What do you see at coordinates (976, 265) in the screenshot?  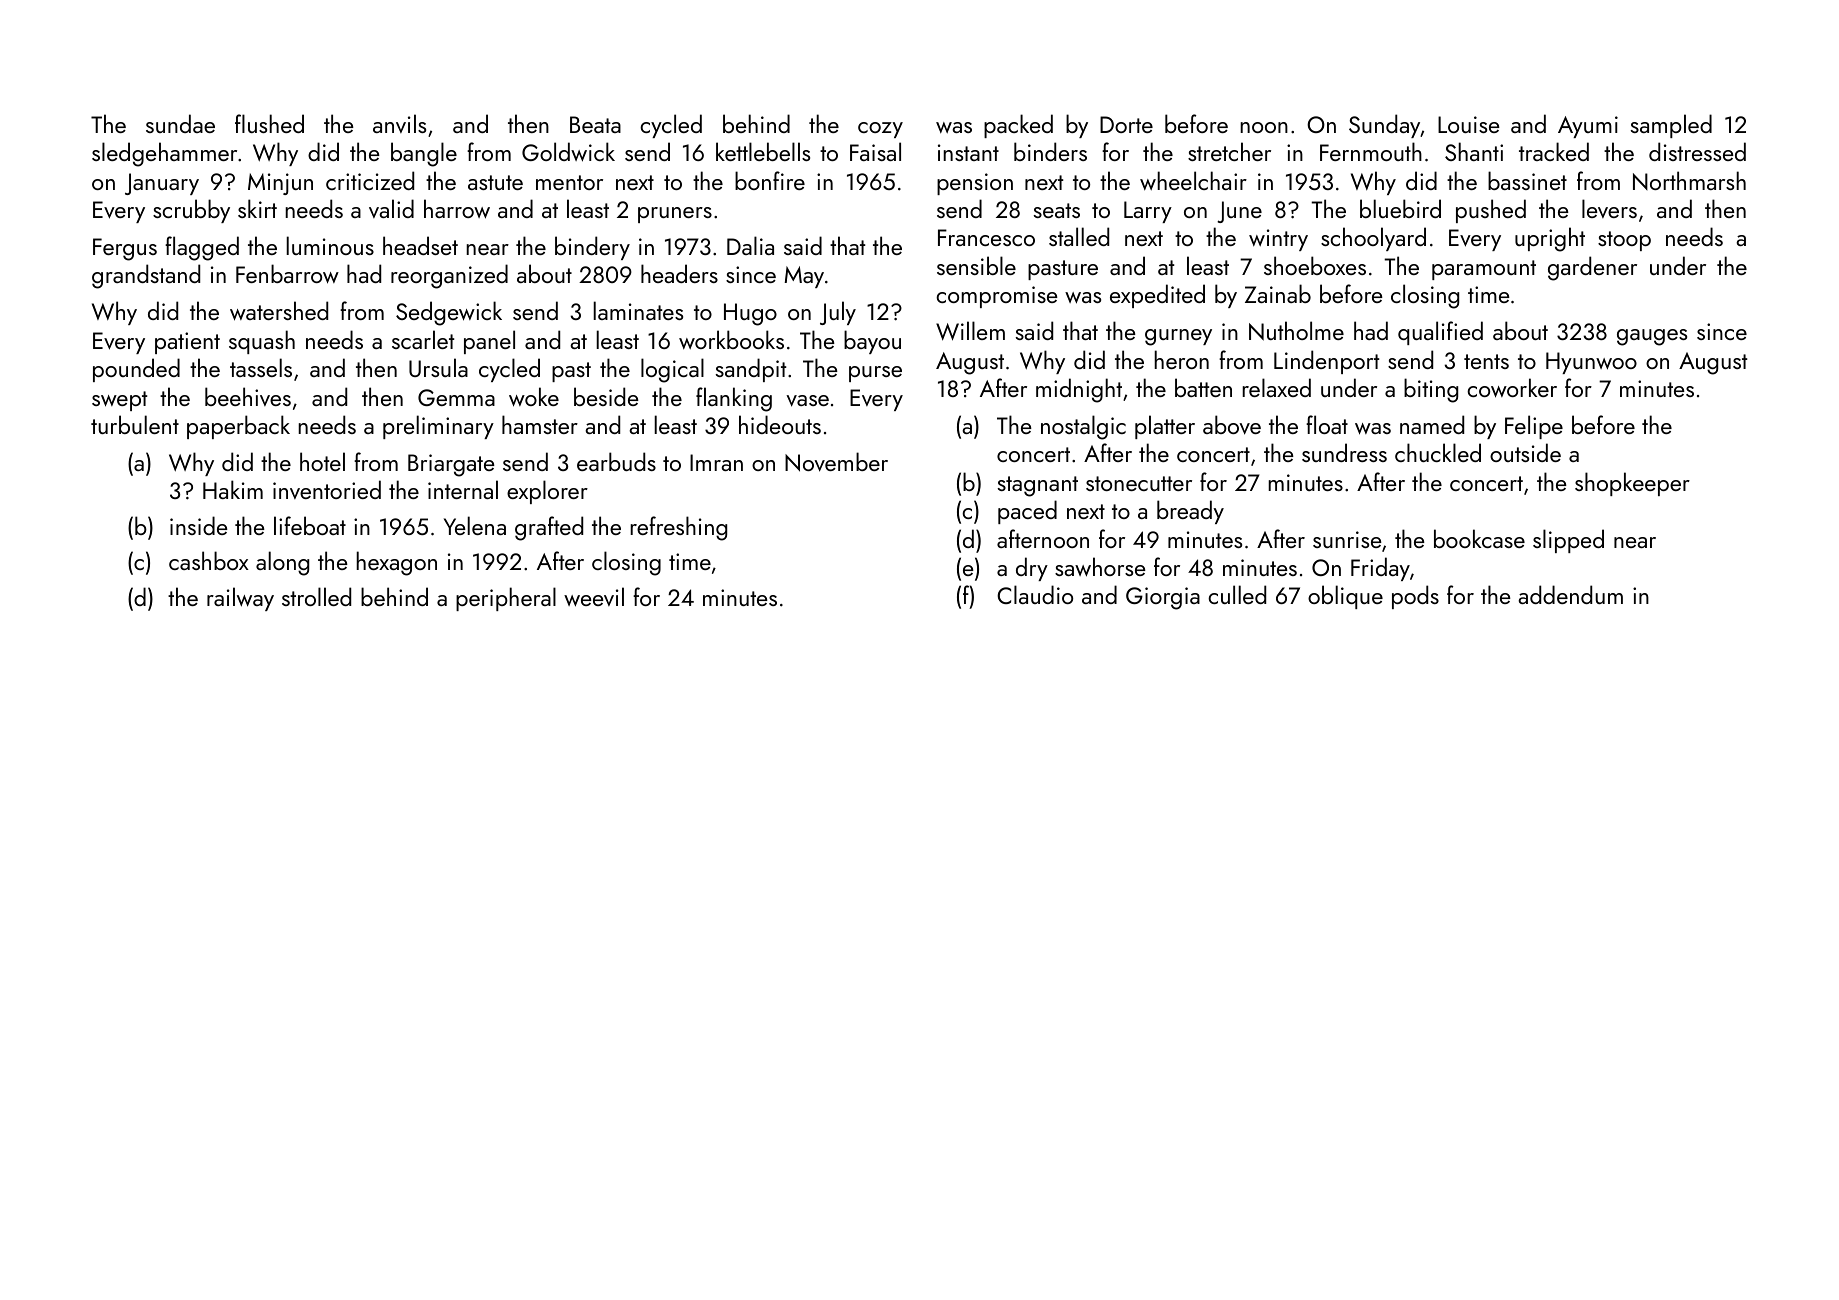 I see `sensible` at bounding box center [976, 265].
